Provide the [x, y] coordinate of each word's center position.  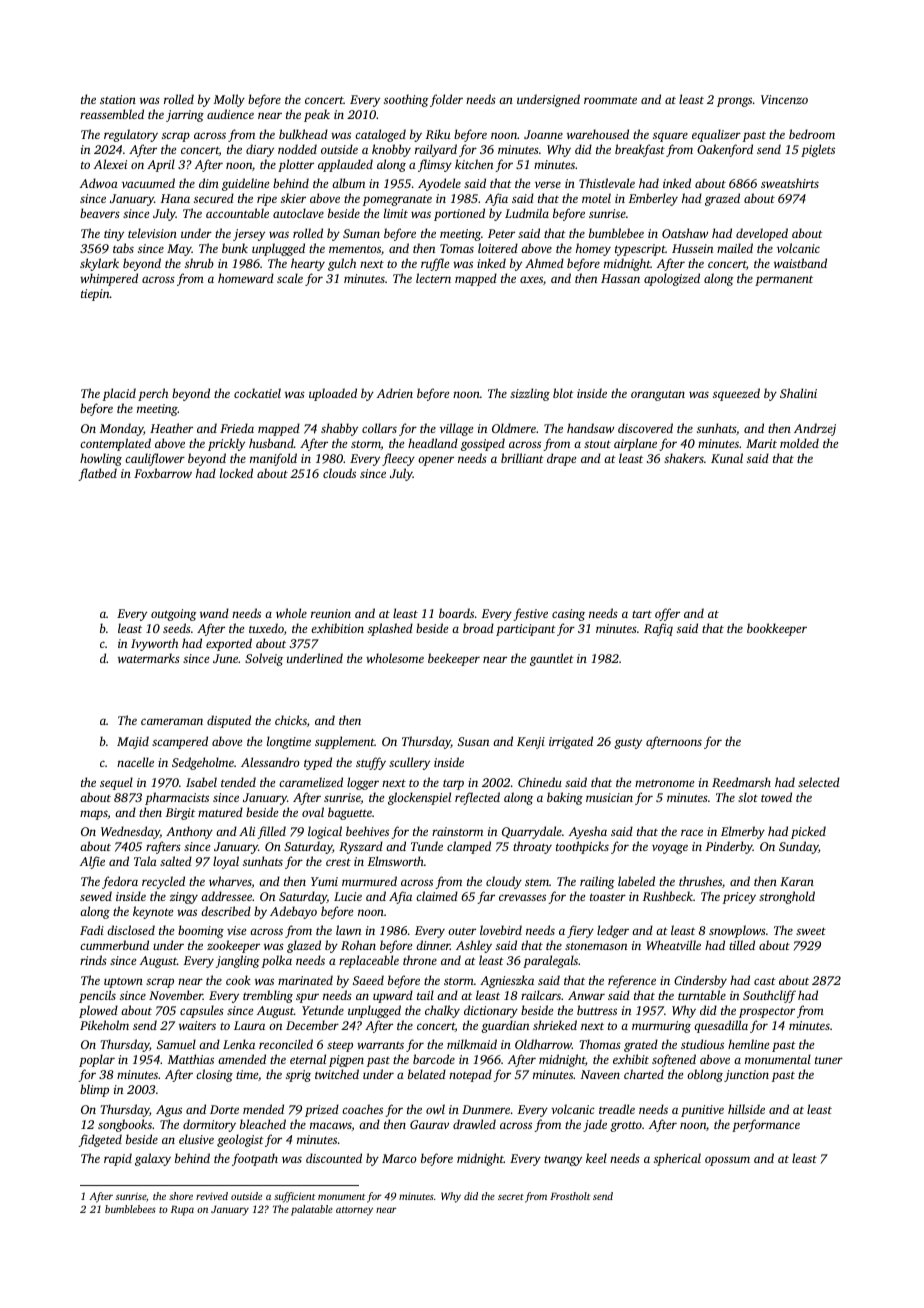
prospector [767, 1012]
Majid [133, 742]
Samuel [176, 1044]
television [152, 233]
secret [511, 1197]
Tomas [457, 248]
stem [537, 882]
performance [766, 1125]
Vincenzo [784, 99]
